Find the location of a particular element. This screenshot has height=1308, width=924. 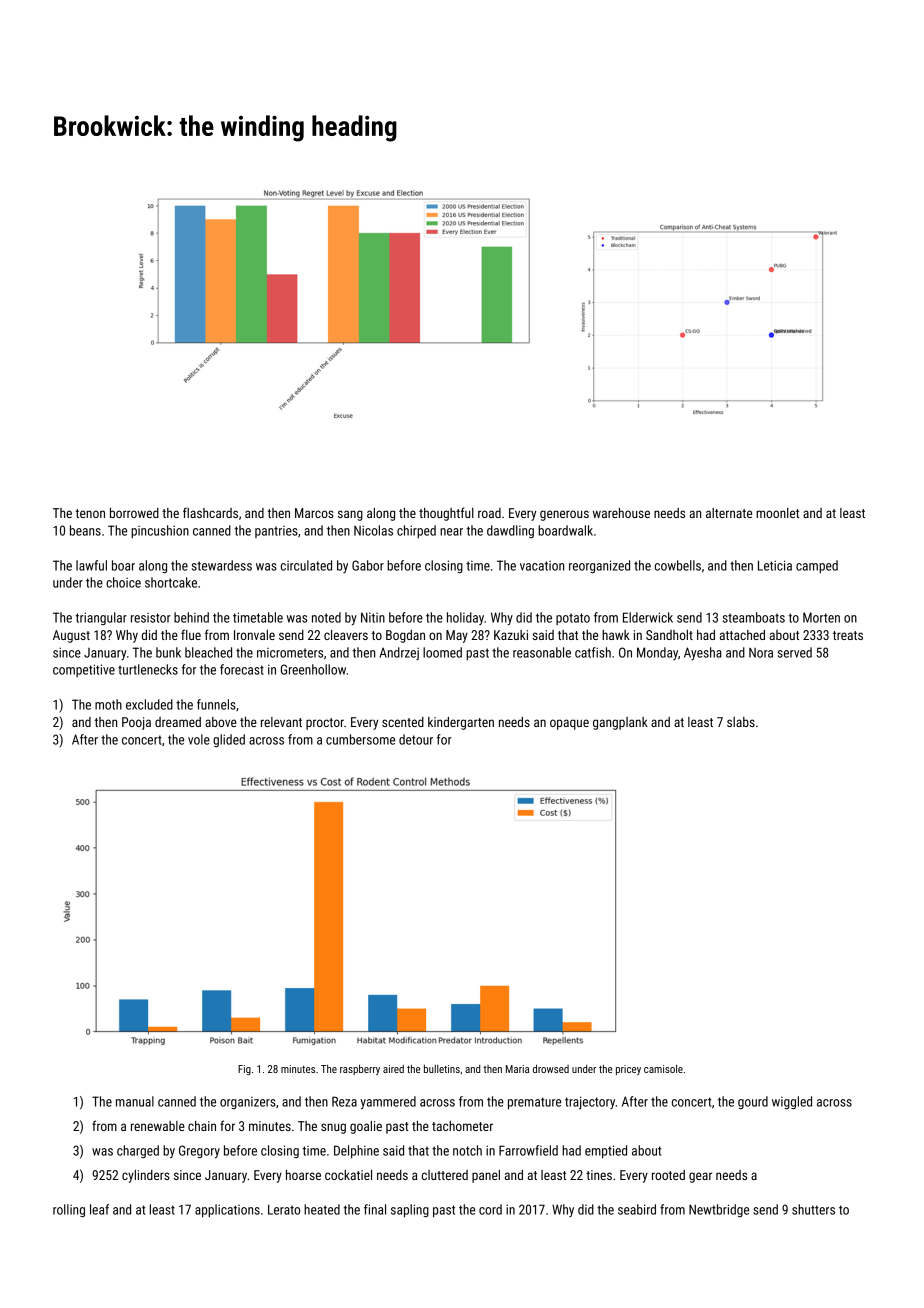

camisole is located at coordinates (663, 1069).
